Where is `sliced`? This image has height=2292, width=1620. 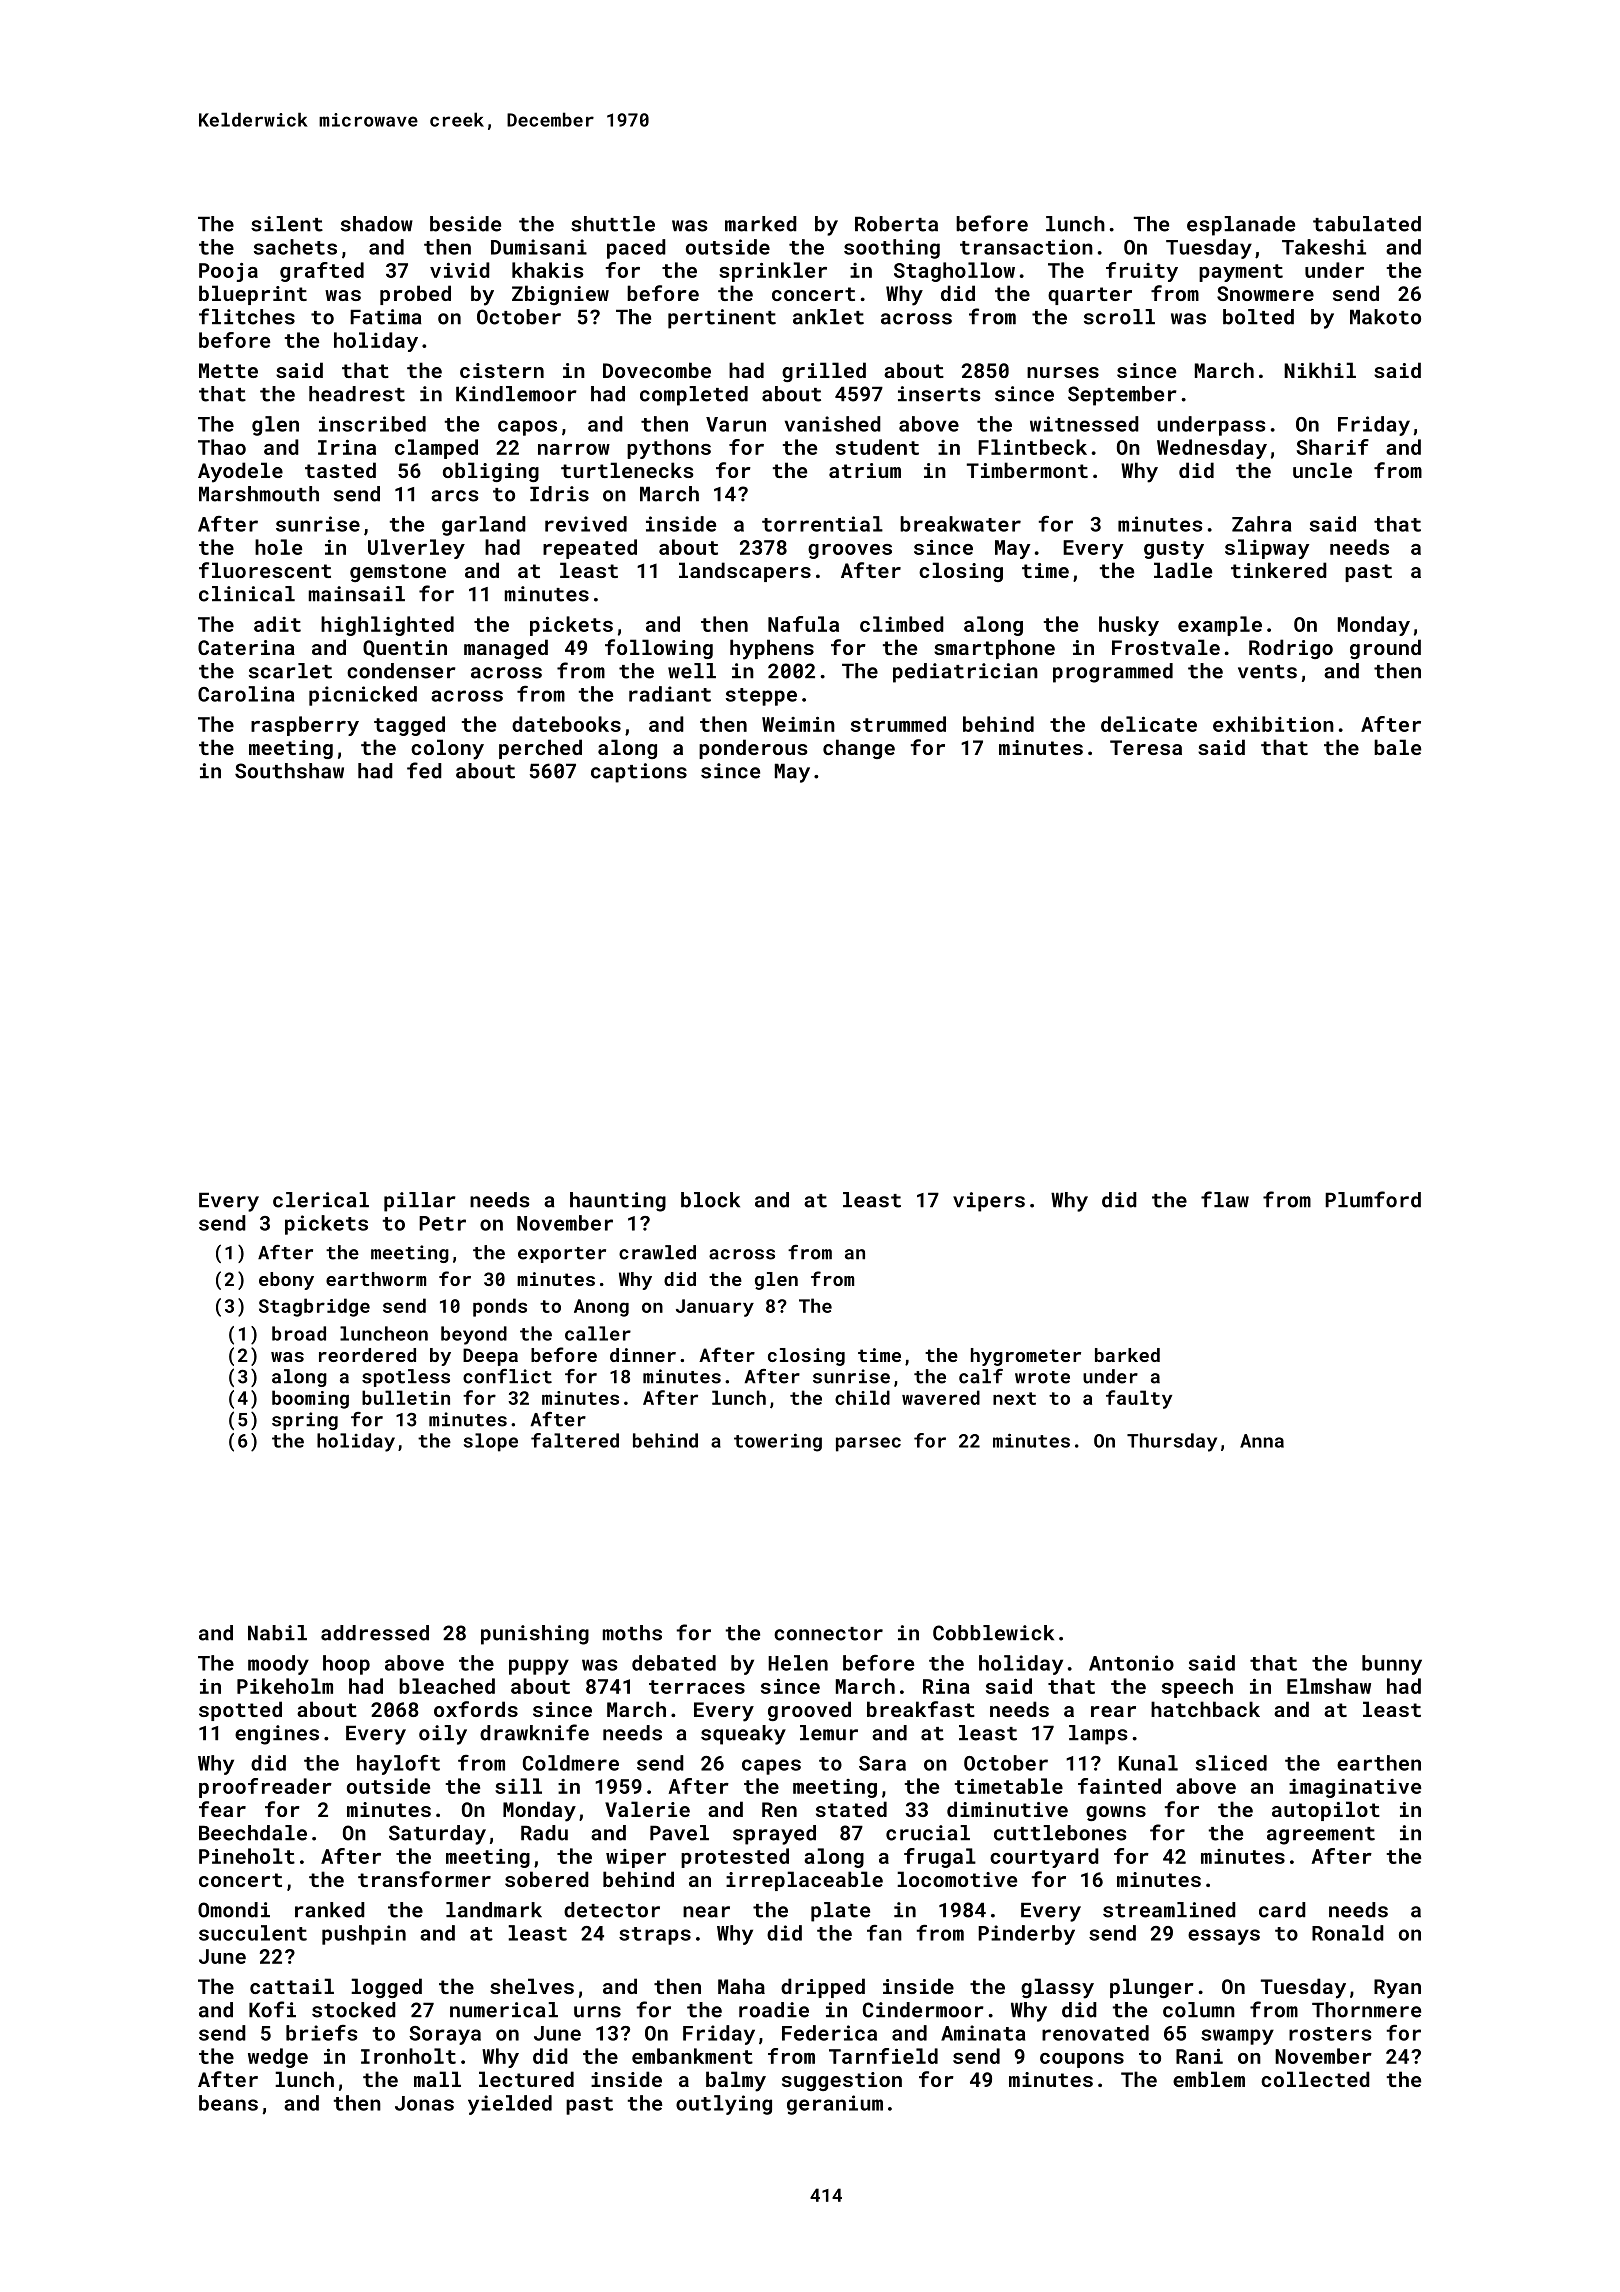 sliced is located at coordinates (1231, 1763).
